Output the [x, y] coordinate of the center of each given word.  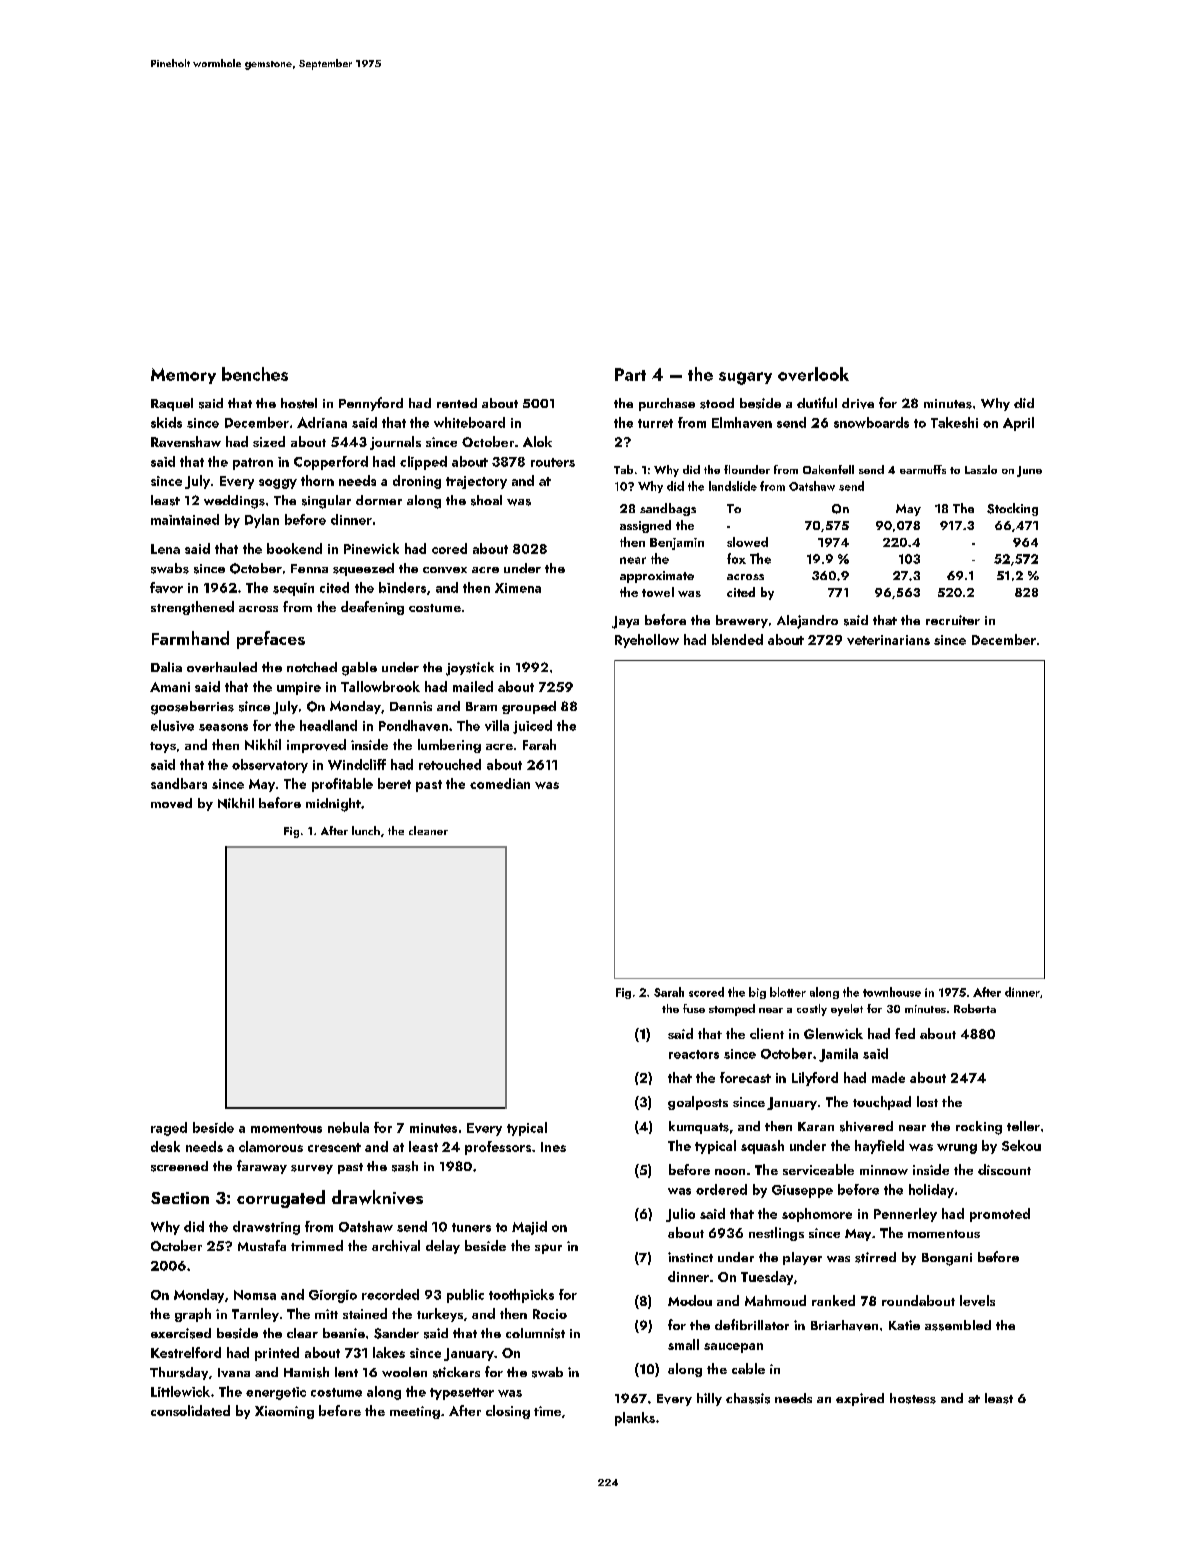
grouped [529, 707]
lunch [366, 830]
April [1018, 424]
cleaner [428, 830]
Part [630, 374]
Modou [690, 1300]
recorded [390, 1294]
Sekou [1021, 1145]
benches [255, 374]
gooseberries [192, 708]
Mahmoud [775, 1300]
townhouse [892, 992]
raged [169, 1129]
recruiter [953, 620]
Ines [553, 1147]
